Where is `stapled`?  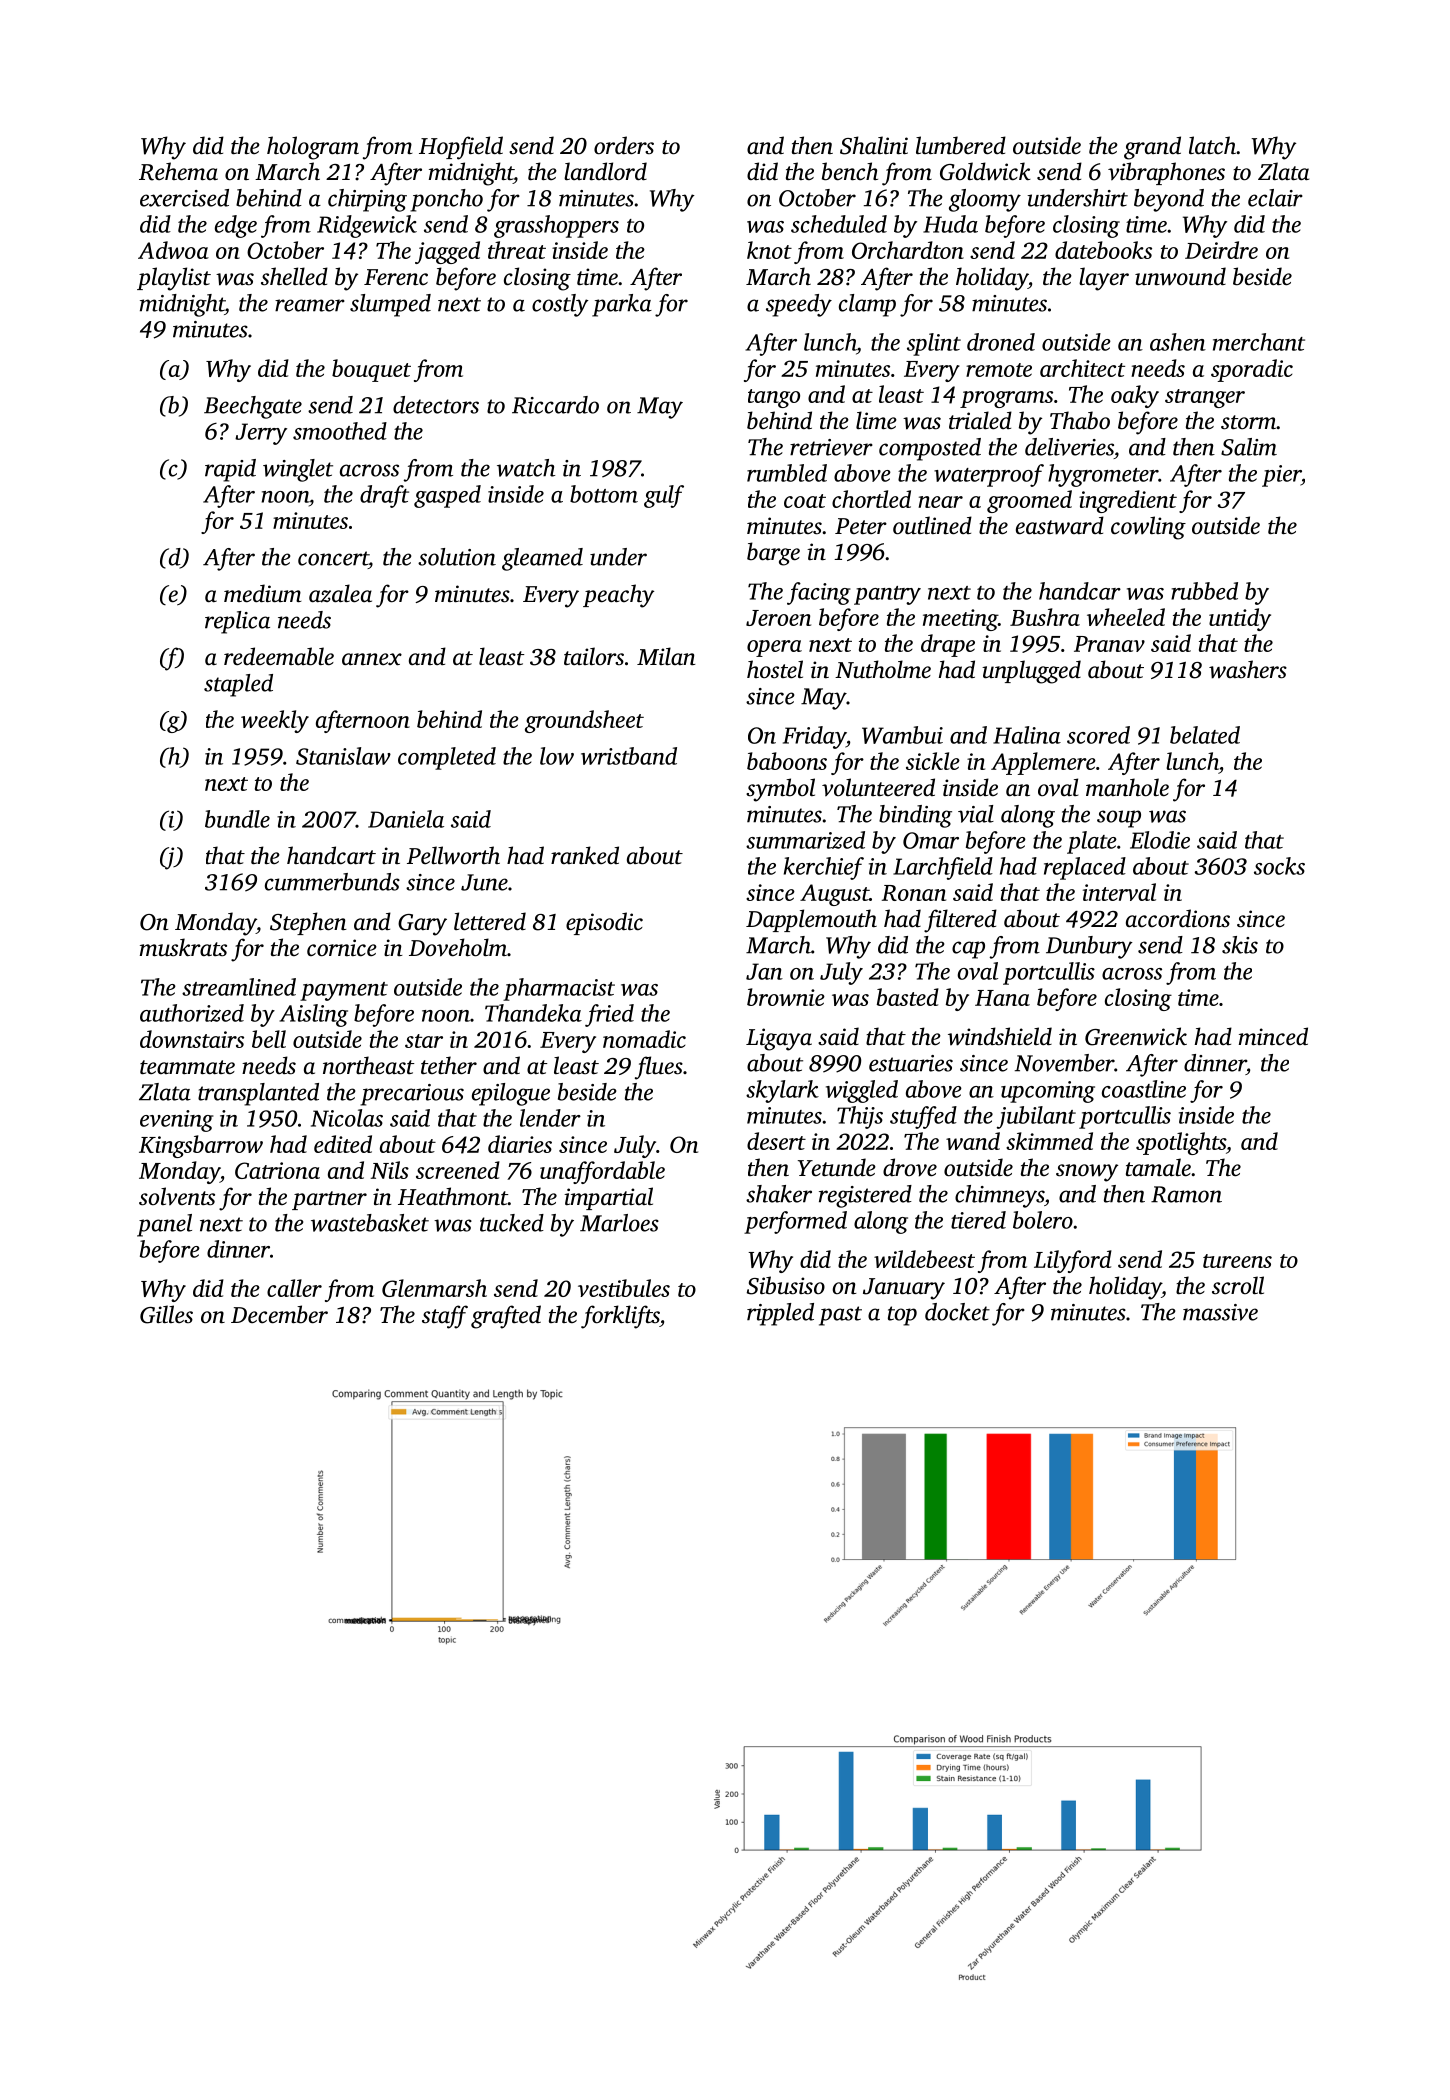
stapled is located at coordinates (238, 685).
